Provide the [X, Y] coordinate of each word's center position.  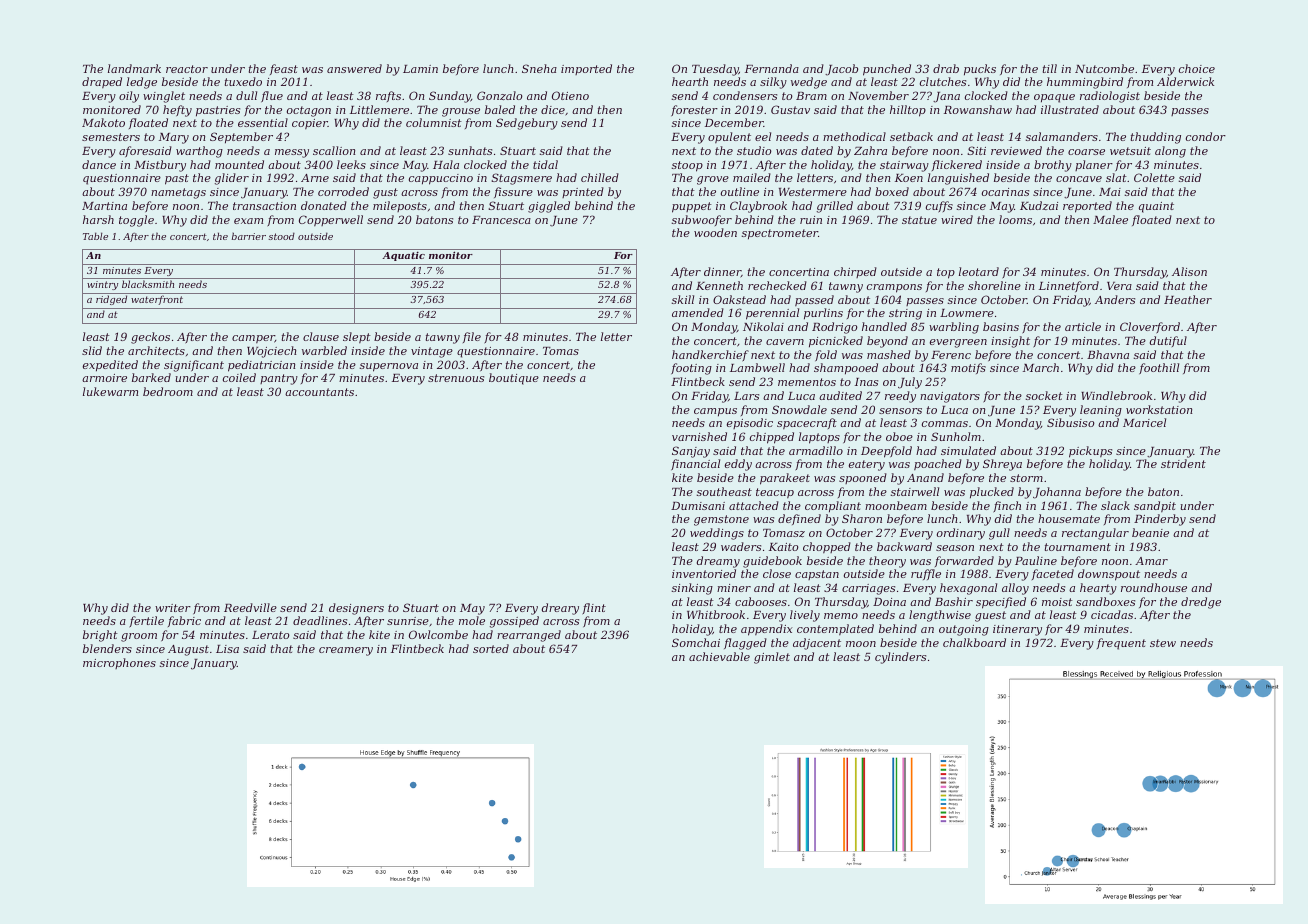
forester [694, 110]
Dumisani [698, 506]
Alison [1189, 271]
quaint [1156, 207]
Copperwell [331, 220]
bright [100, 636]
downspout [1109, 575]
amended [698, 312]
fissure [513, 192]
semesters [111, 137]
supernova [389, 367]
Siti [976, 150]
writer [173, 608]
